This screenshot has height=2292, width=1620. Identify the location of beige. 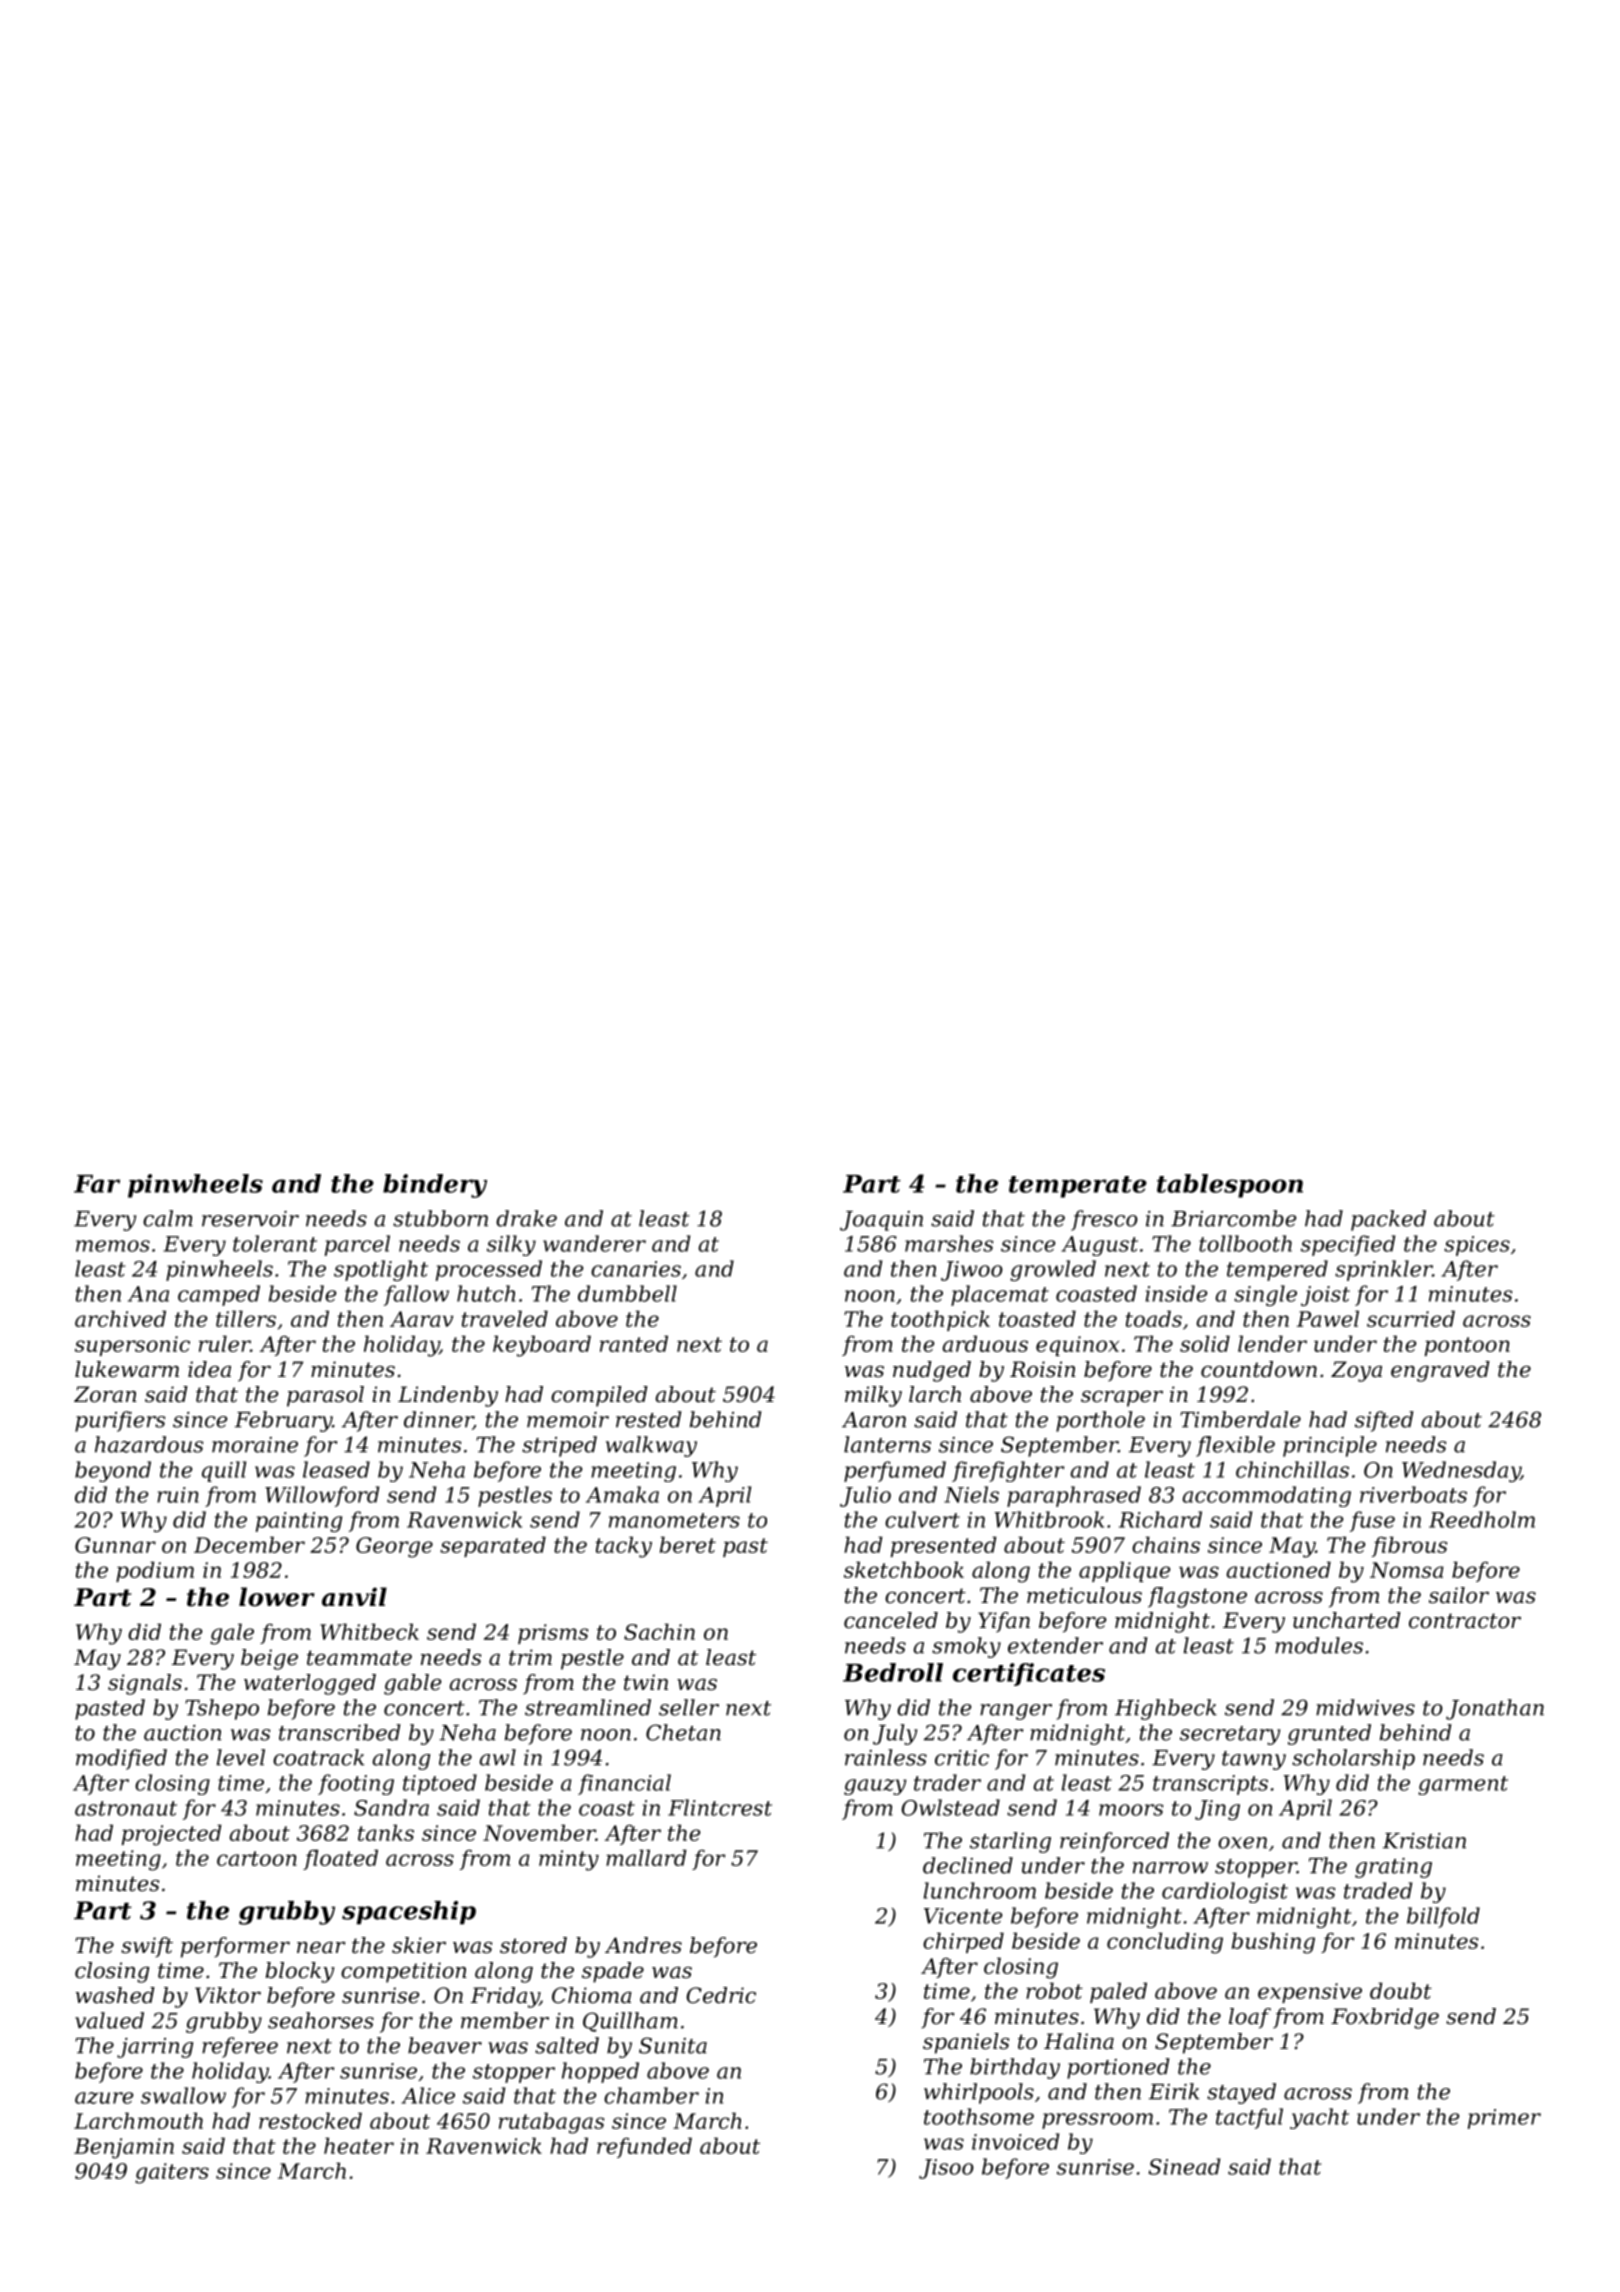
(269, 1659).
